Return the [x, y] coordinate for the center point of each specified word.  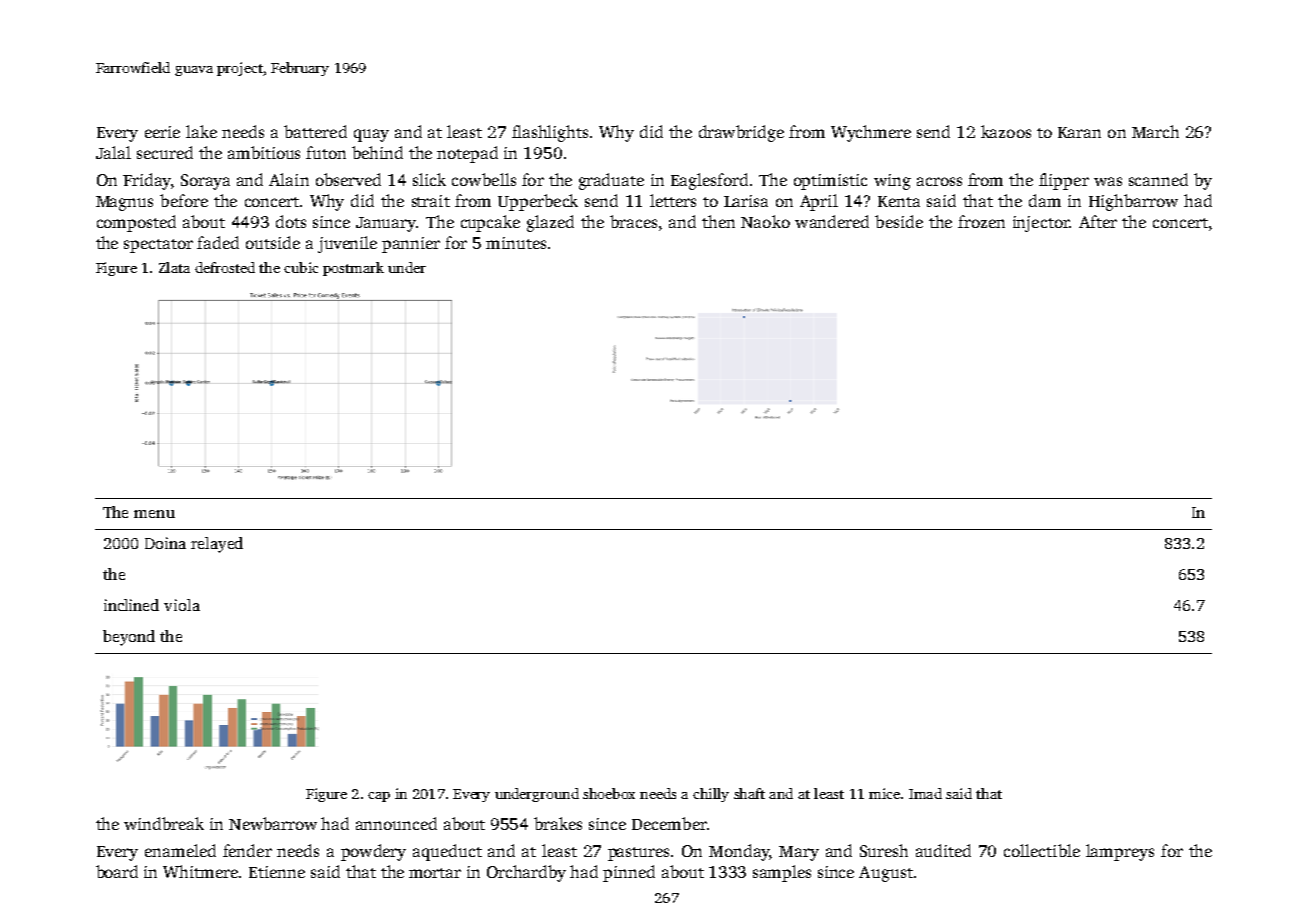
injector [1041, 224]
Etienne [277, 872]
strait [431, 201]
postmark [353, 269]
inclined [131, 605]
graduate [611, 181]
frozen [981, 221]
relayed [217, 545]
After [1098, 221]
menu [154, 514]
